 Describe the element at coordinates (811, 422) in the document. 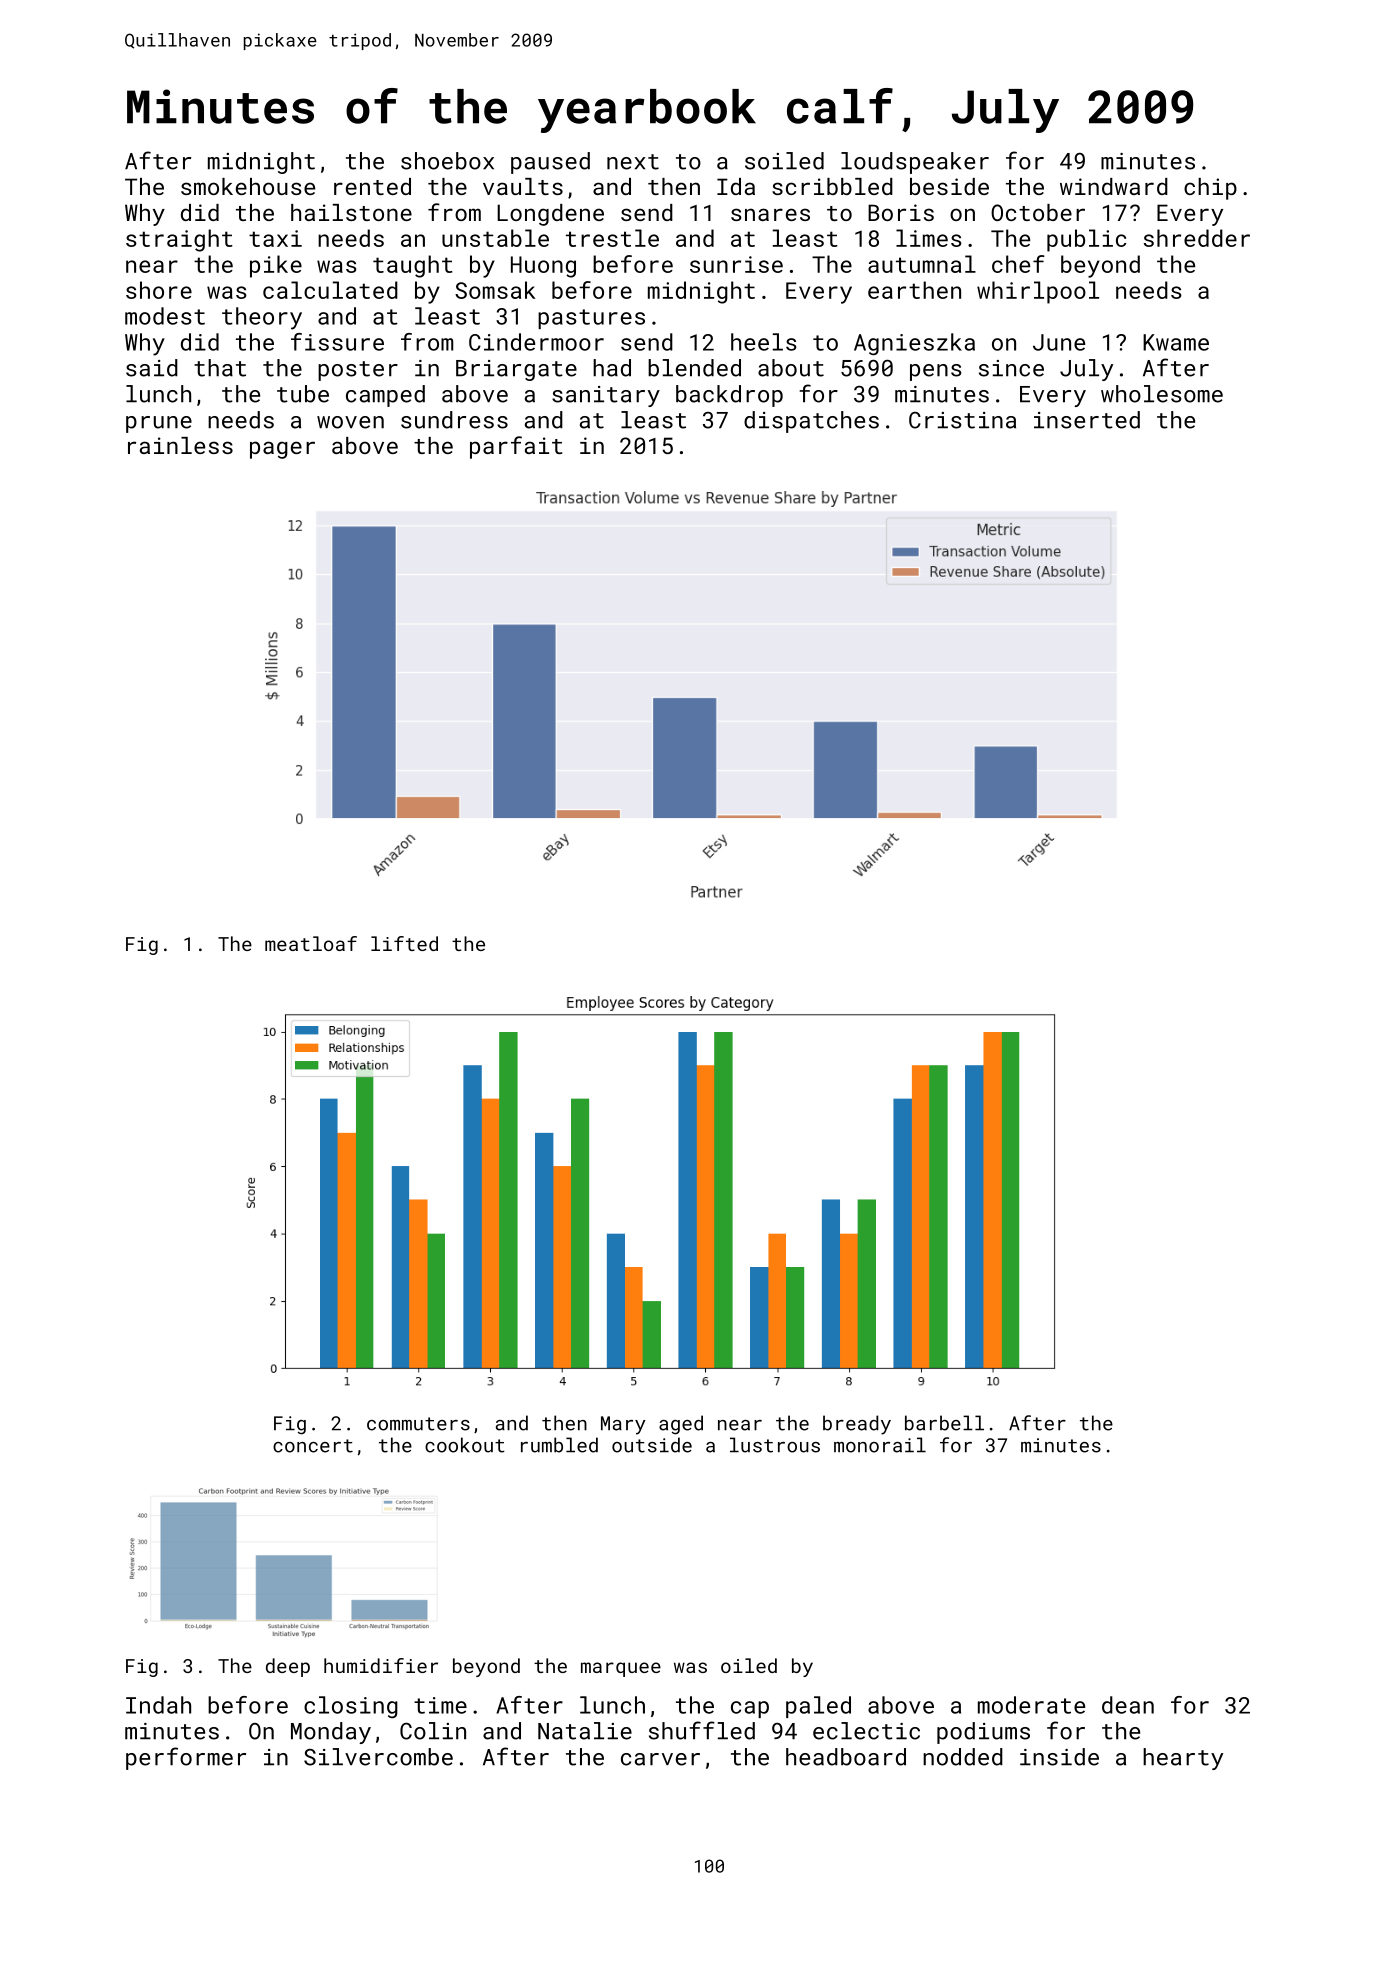

I see `dispatches` at that location.
